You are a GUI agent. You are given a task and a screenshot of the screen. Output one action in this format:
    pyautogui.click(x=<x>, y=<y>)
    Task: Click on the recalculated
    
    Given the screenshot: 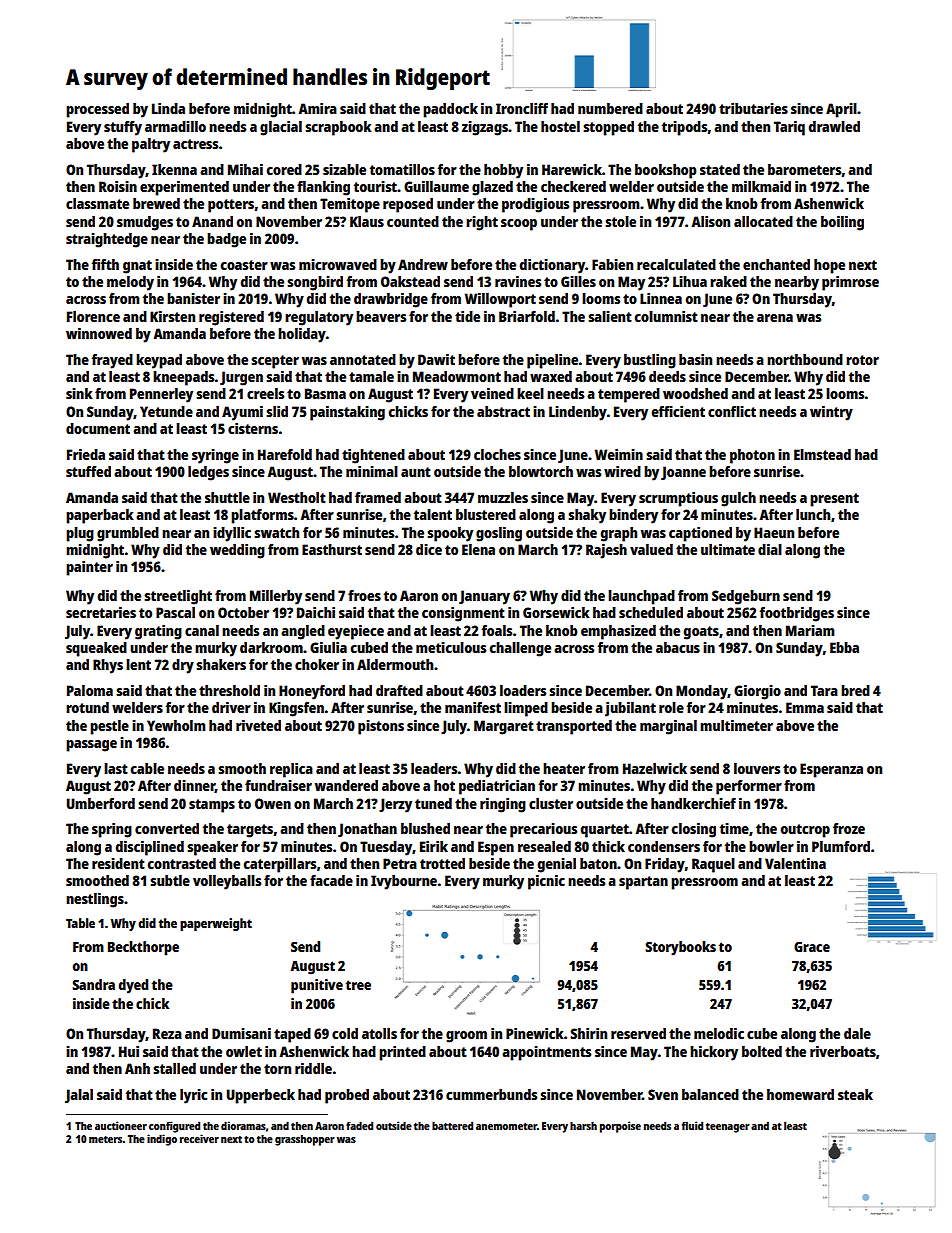 What is the action you would take?
    pyautogui.click(x=676, y=264)
